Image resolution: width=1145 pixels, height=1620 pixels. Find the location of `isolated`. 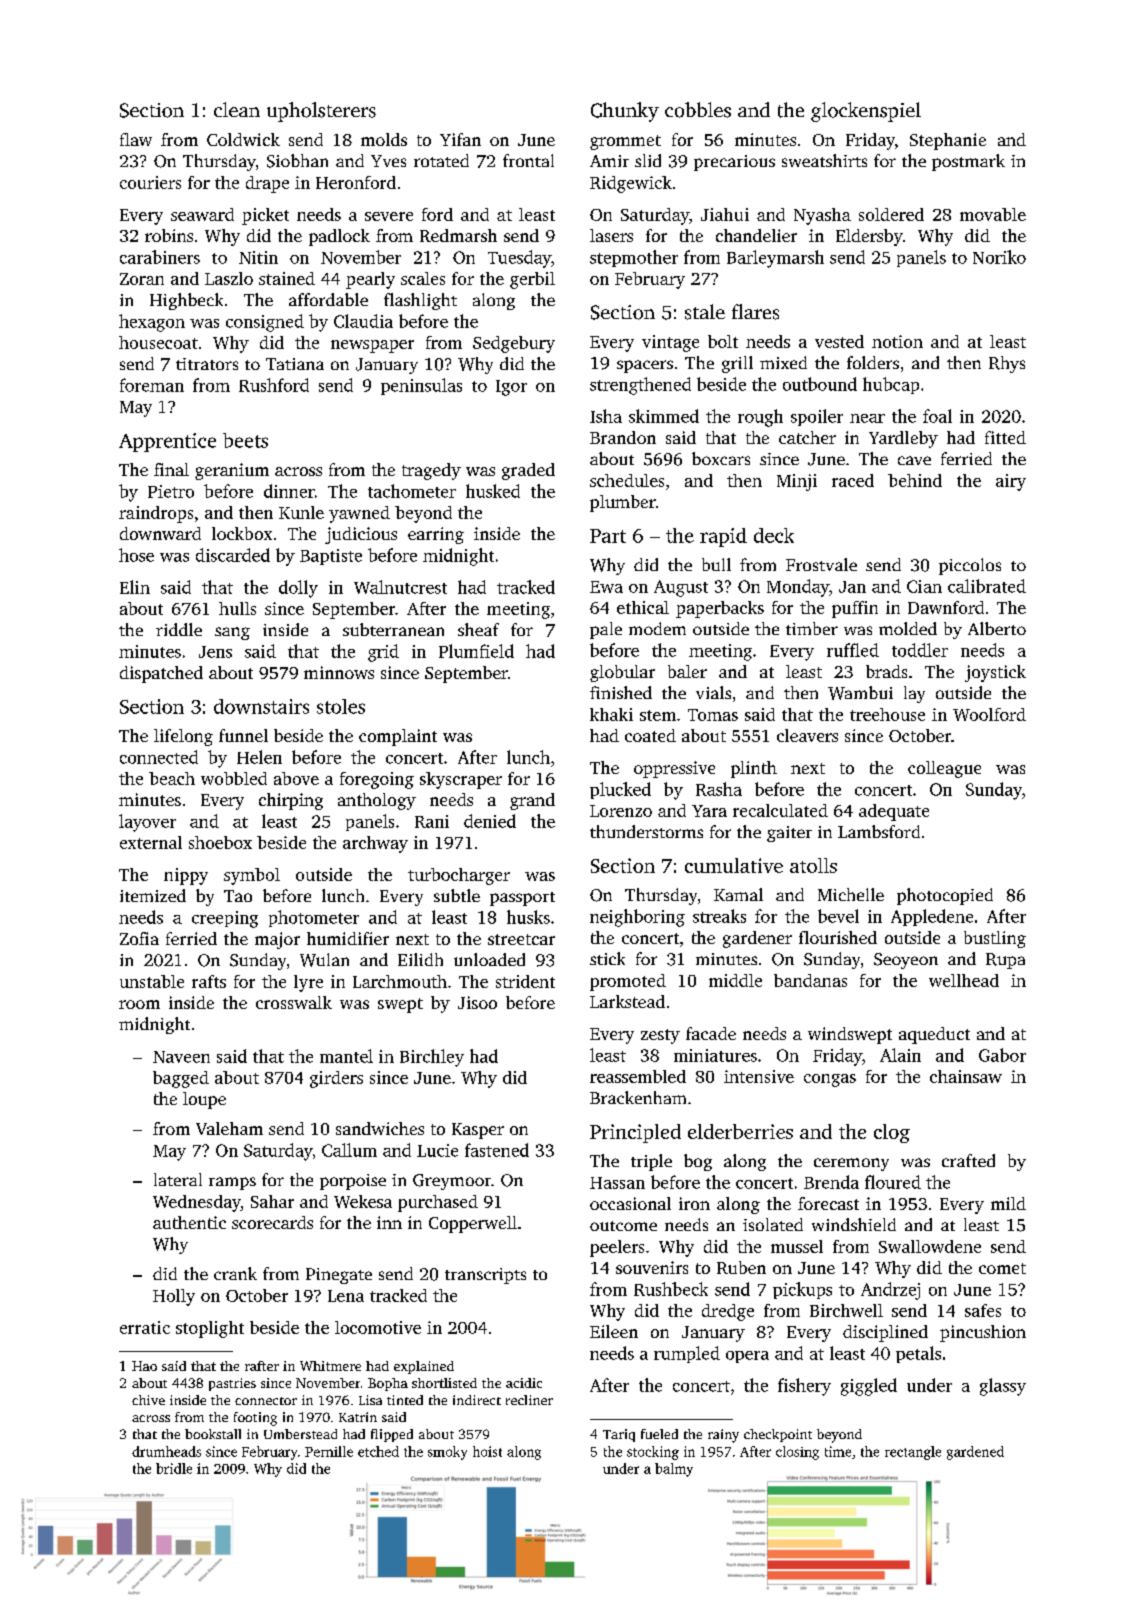

isolated is located at coordinates (773, 1224).
